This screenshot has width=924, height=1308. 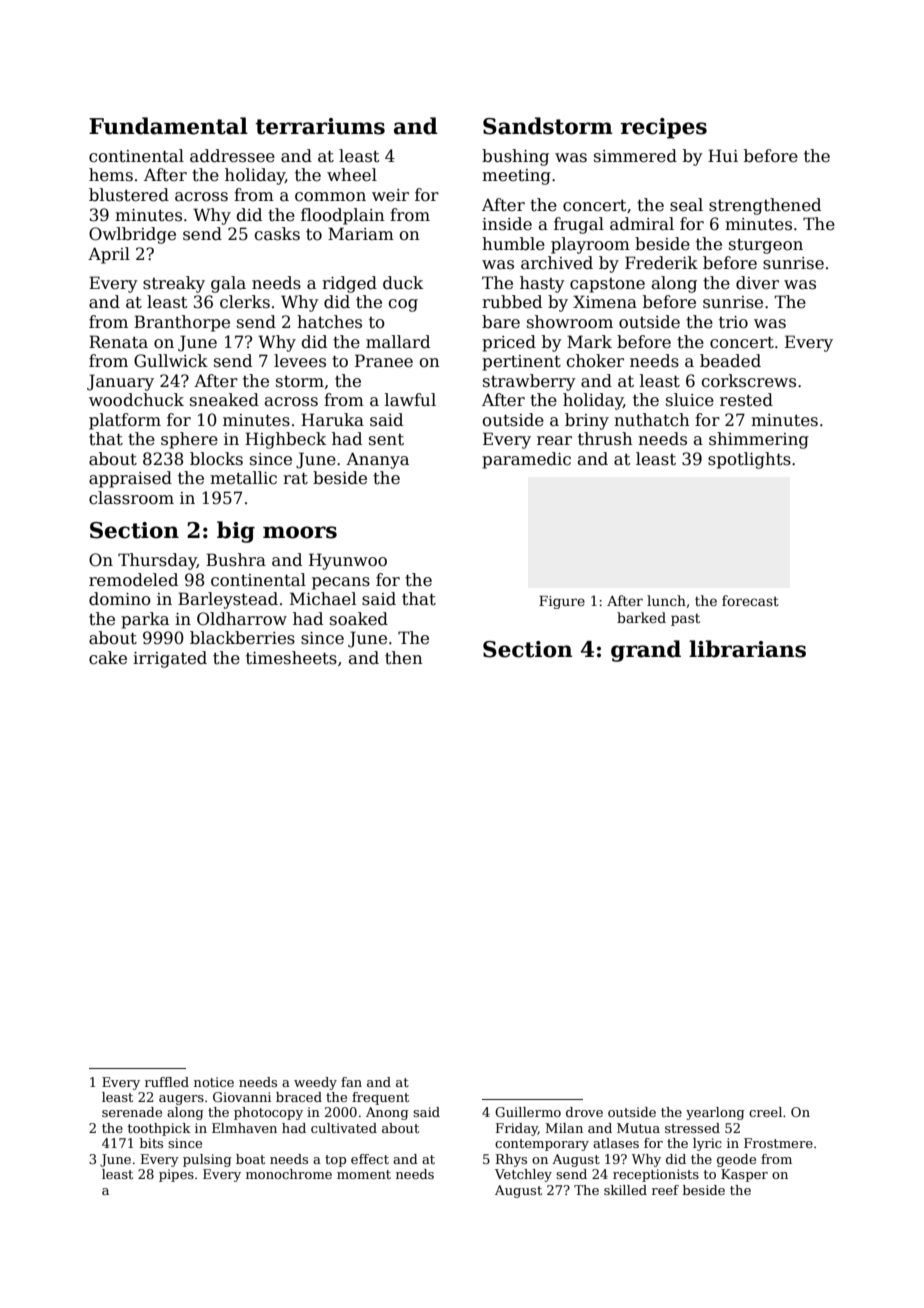 What do you see at coordinates (749, 460) in the screenshot?
I see `spotlights` at bounding box center [749, 460].
